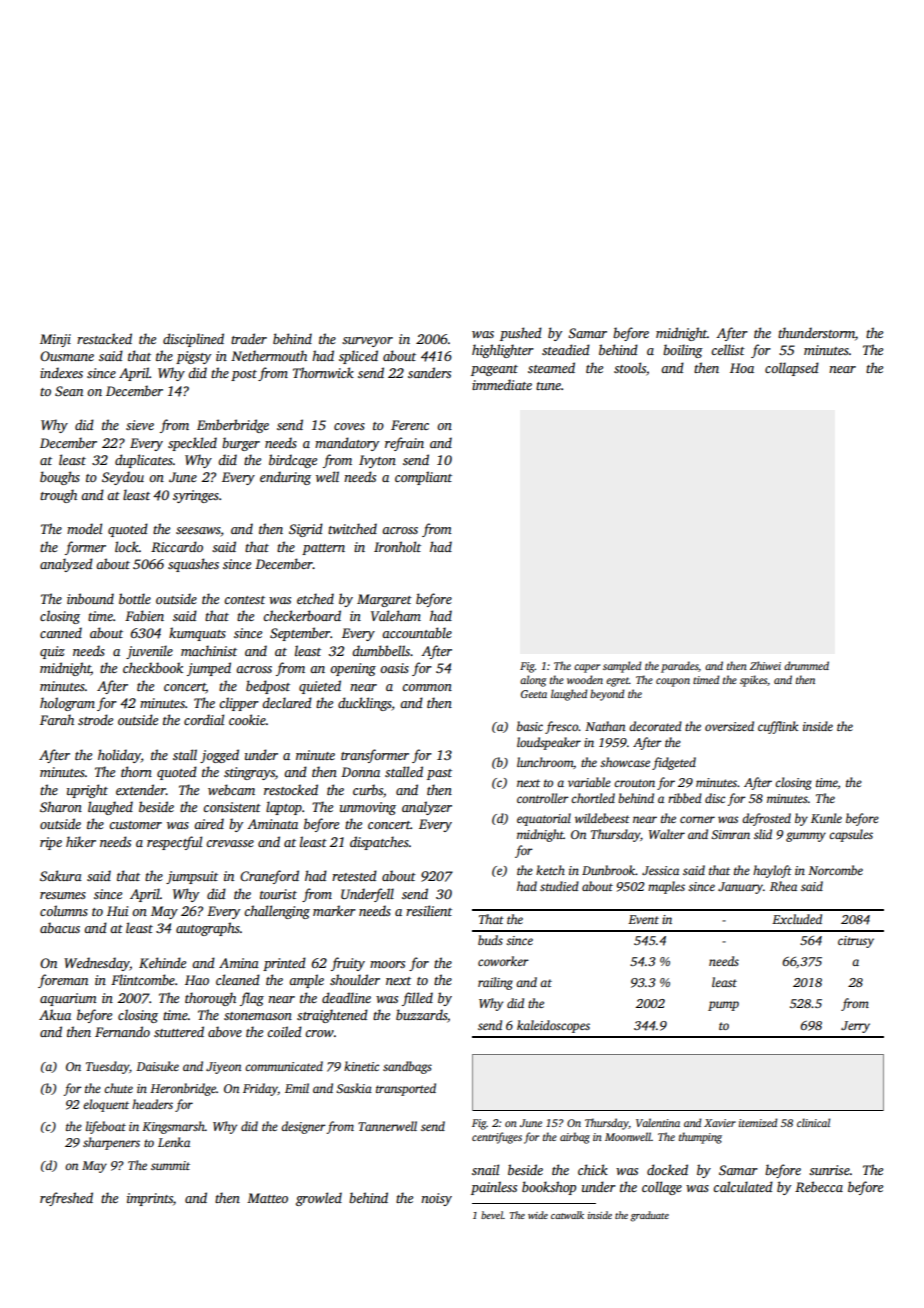 The height and width of the image is (1308, 924). What do you see at coordinates (778, 727) in the image?
I see `cufflink` at bounding box center [778, 727].
